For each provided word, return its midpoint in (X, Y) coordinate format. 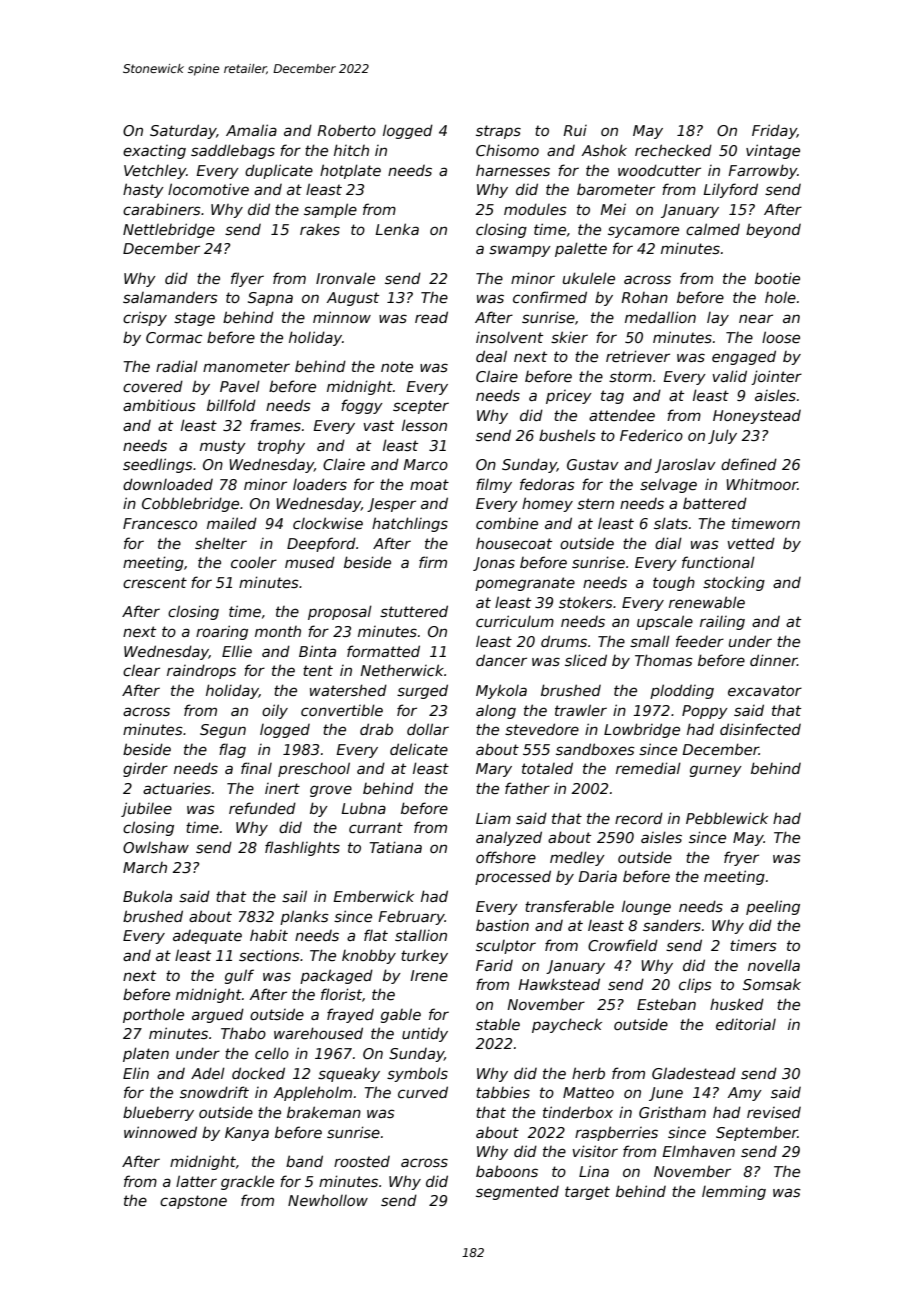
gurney (716, 771)
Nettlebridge (169, 230)
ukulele (589, 278)
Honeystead (757, 417)
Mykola (501, 691)
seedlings (158, 465)
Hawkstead (559, 984)
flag (232, 750)
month (278, 631)
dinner (773, 660)
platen (146, 1054)
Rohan (644, 297)
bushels (567, 435)
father (527, 788)
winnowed (160, 1132)
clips (695, 986)
